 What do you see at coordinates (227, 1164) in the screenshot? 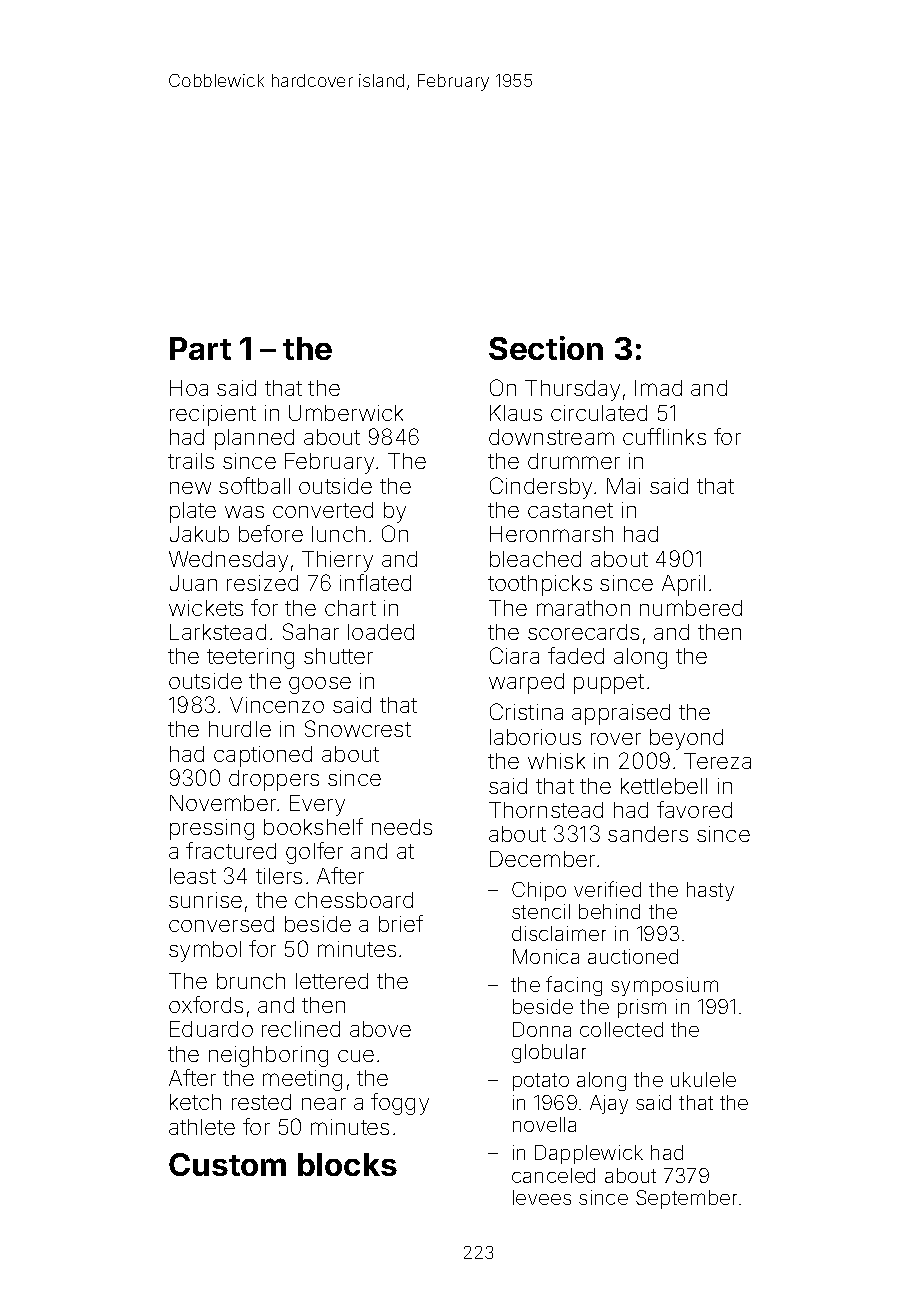
I see `Custom` at bounding box center [227, 1164].
